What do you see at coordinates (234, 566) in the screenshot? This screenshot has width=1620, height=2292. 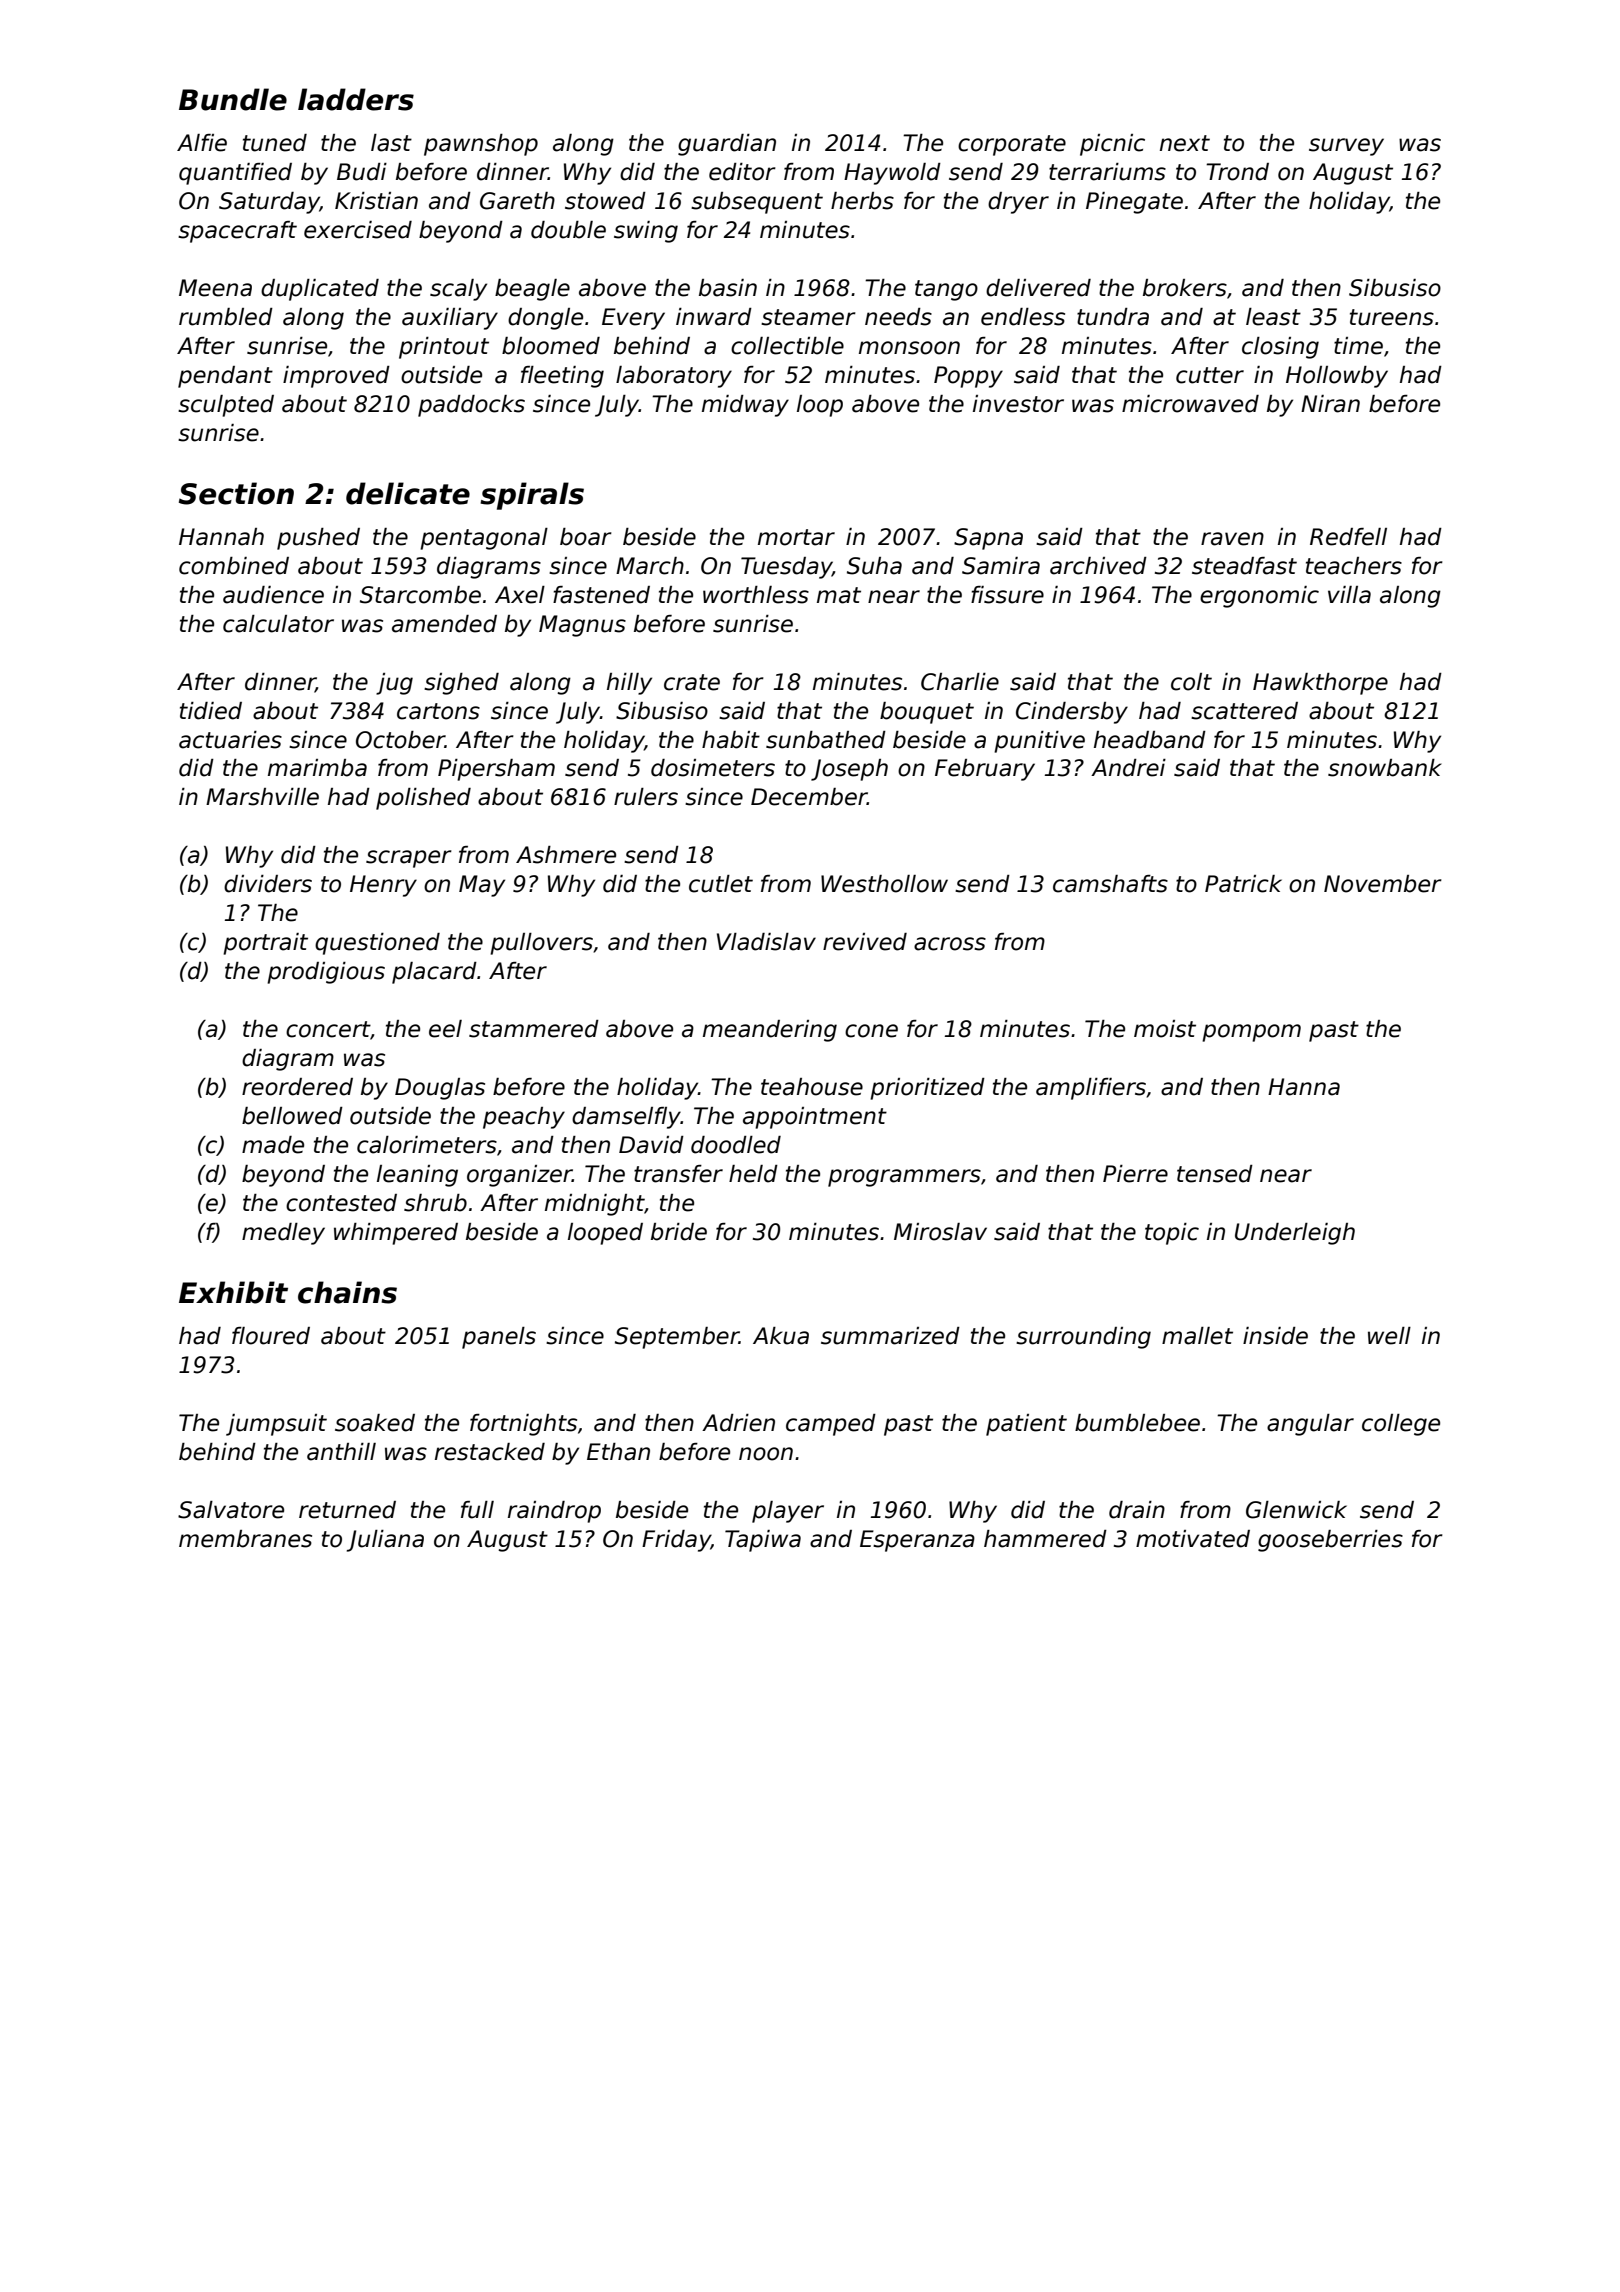 I see `combined` at bounding box center [234, 566].
